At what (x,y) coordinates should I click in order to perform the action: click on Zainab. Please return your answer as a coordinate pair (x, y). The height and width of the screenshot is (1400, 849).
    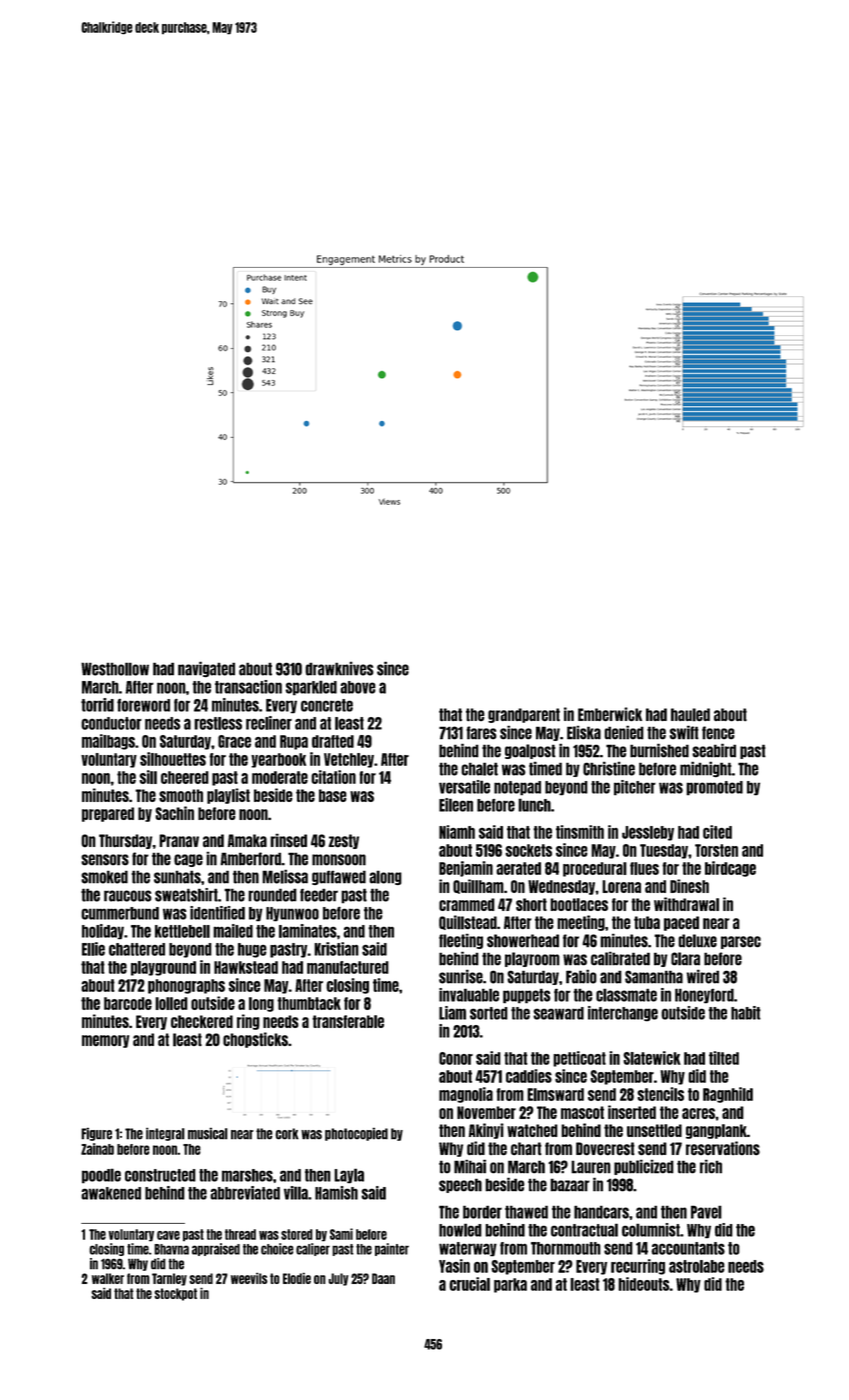
    Looking at the image, I should click on (97, 1149).
